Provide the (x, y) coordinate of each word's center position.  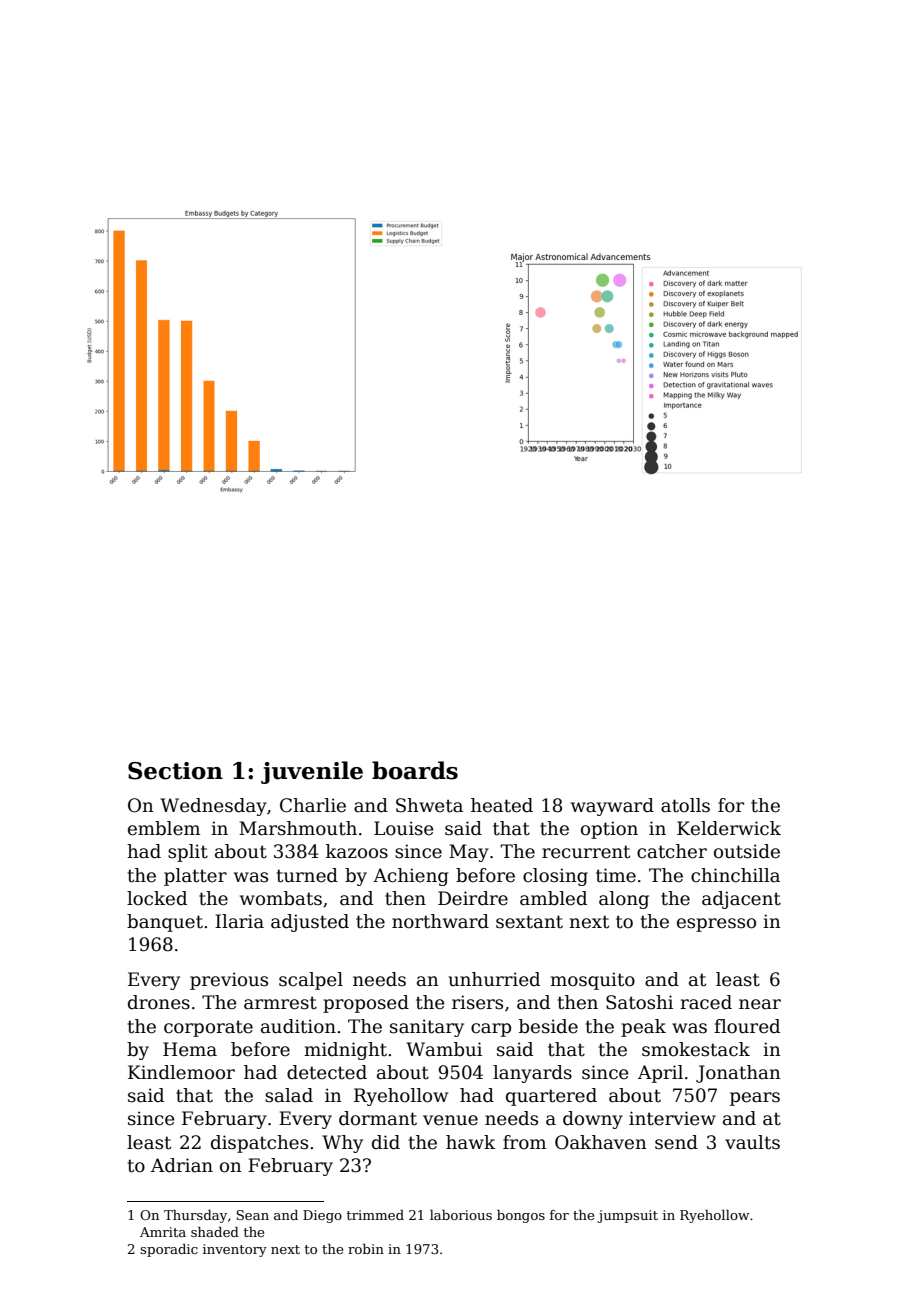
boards (415, 770)
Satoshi (639, 1002)
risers (477, 1002)
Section (175, 771)
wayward (612, 807)
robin (366, 1249)
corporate (208, 1028)
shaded (215, 1232)
